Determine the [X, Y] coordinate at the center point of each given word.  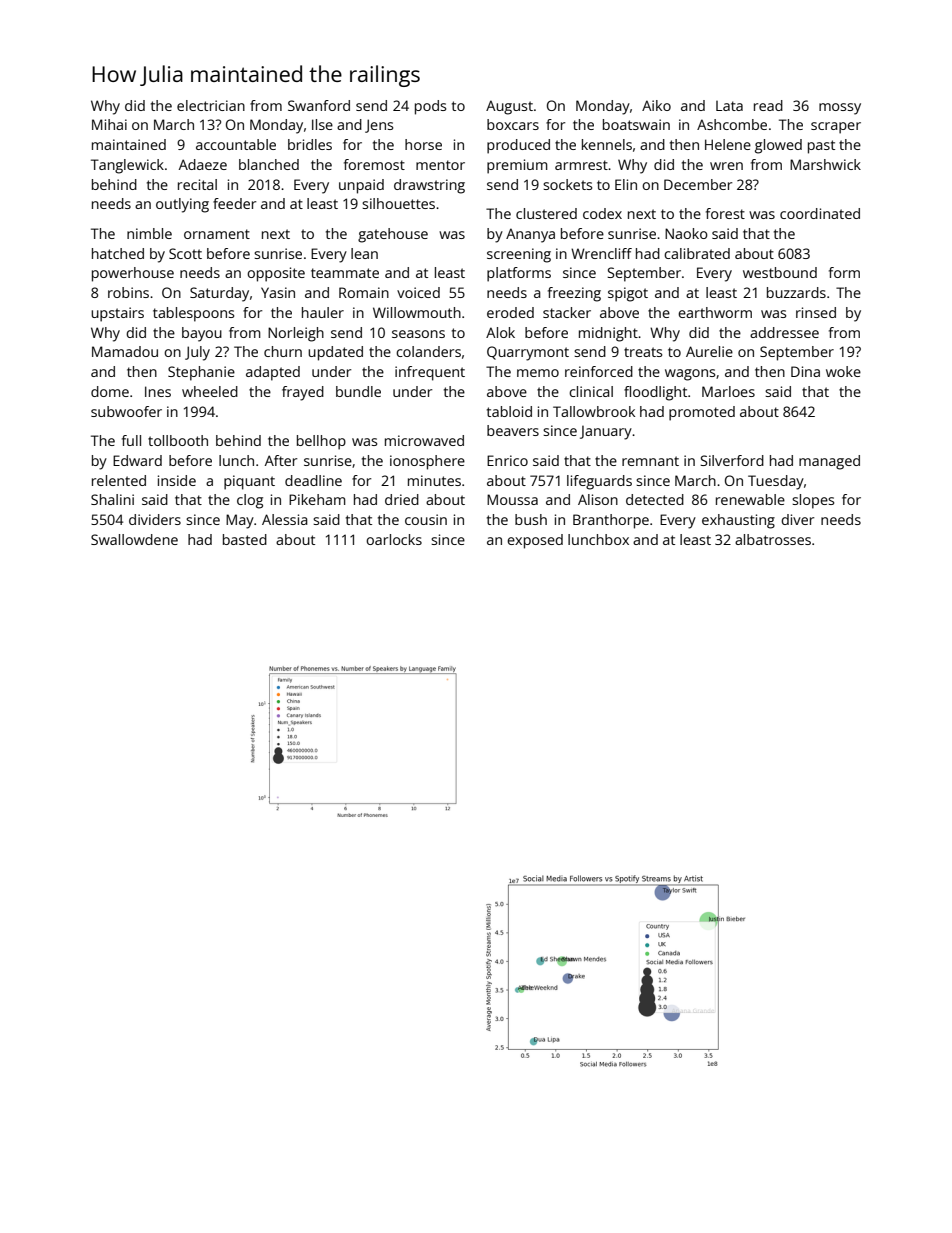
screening [519, 255]
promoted [702, 413]
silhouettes [398, 203]
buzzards [796, 292]
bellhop [321, 442]
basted [245, 539]
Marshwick [825, 164]
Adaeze [203, 164]
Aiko [656, 105]
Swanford [319, 105]
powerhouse [133, 274]
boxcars [513, 124]
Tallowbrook [594, 411]
